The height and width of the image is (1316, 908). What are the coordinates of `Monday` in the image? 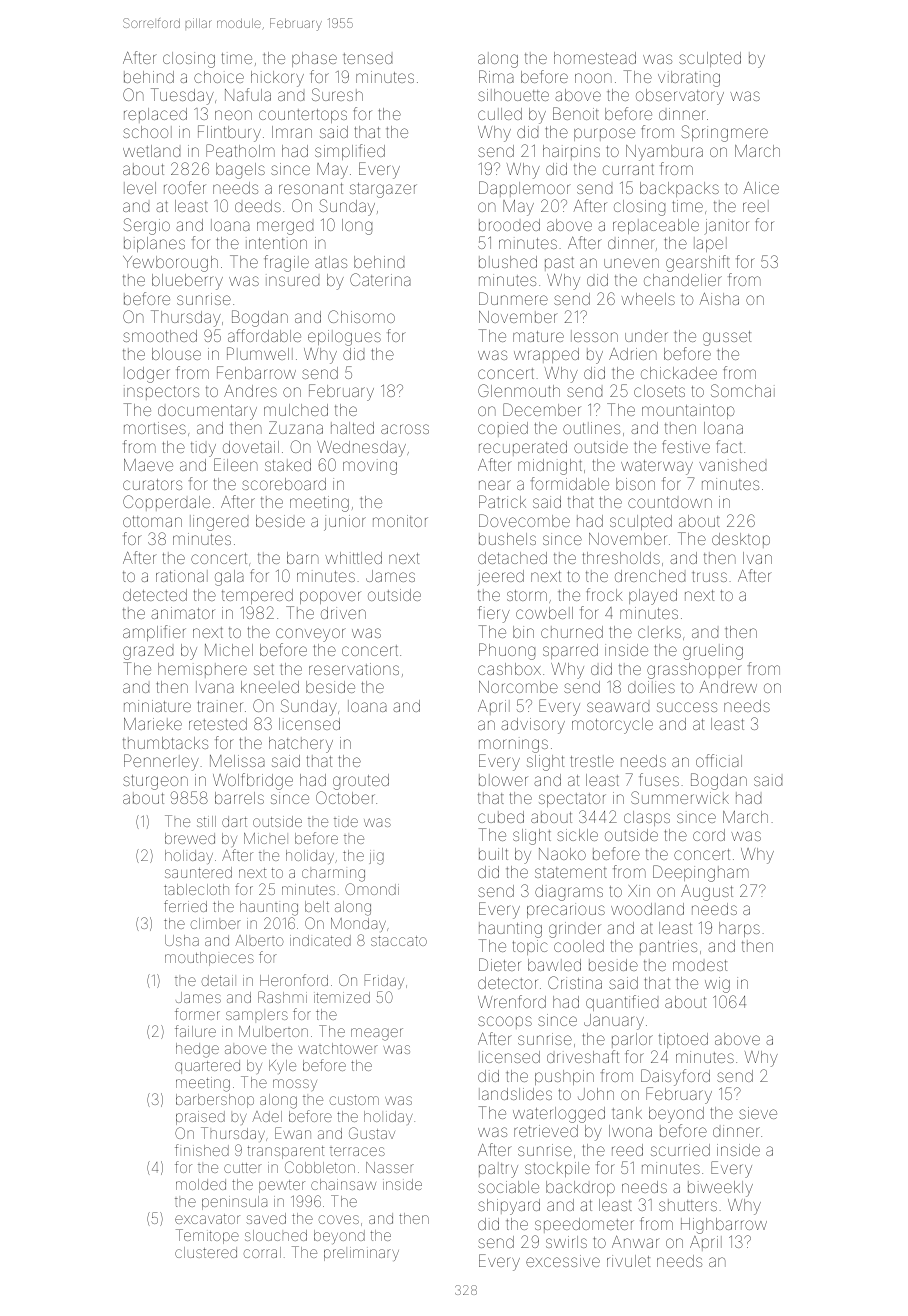 It's located at (358, 925).
